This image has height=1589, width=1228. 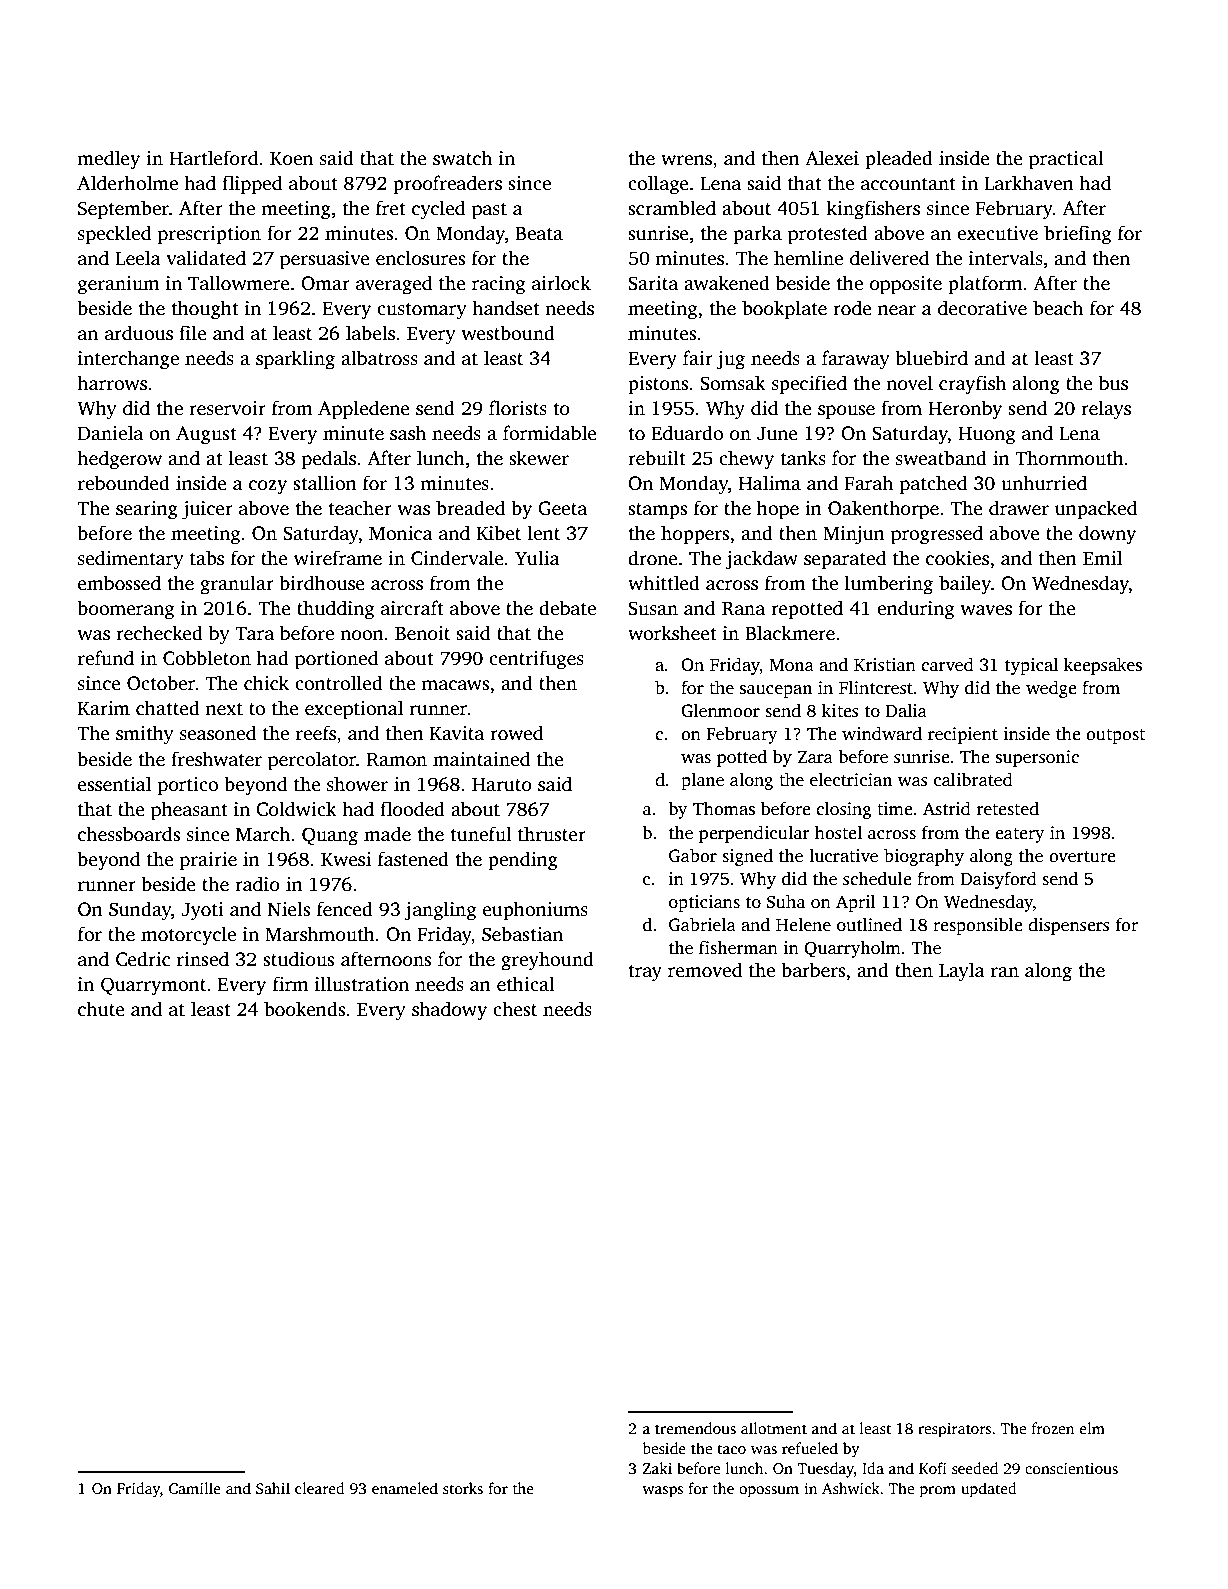 What do you see at coordinates (899, 160) in the image?
I see `pleaded` at bounding box center [899, 160].
